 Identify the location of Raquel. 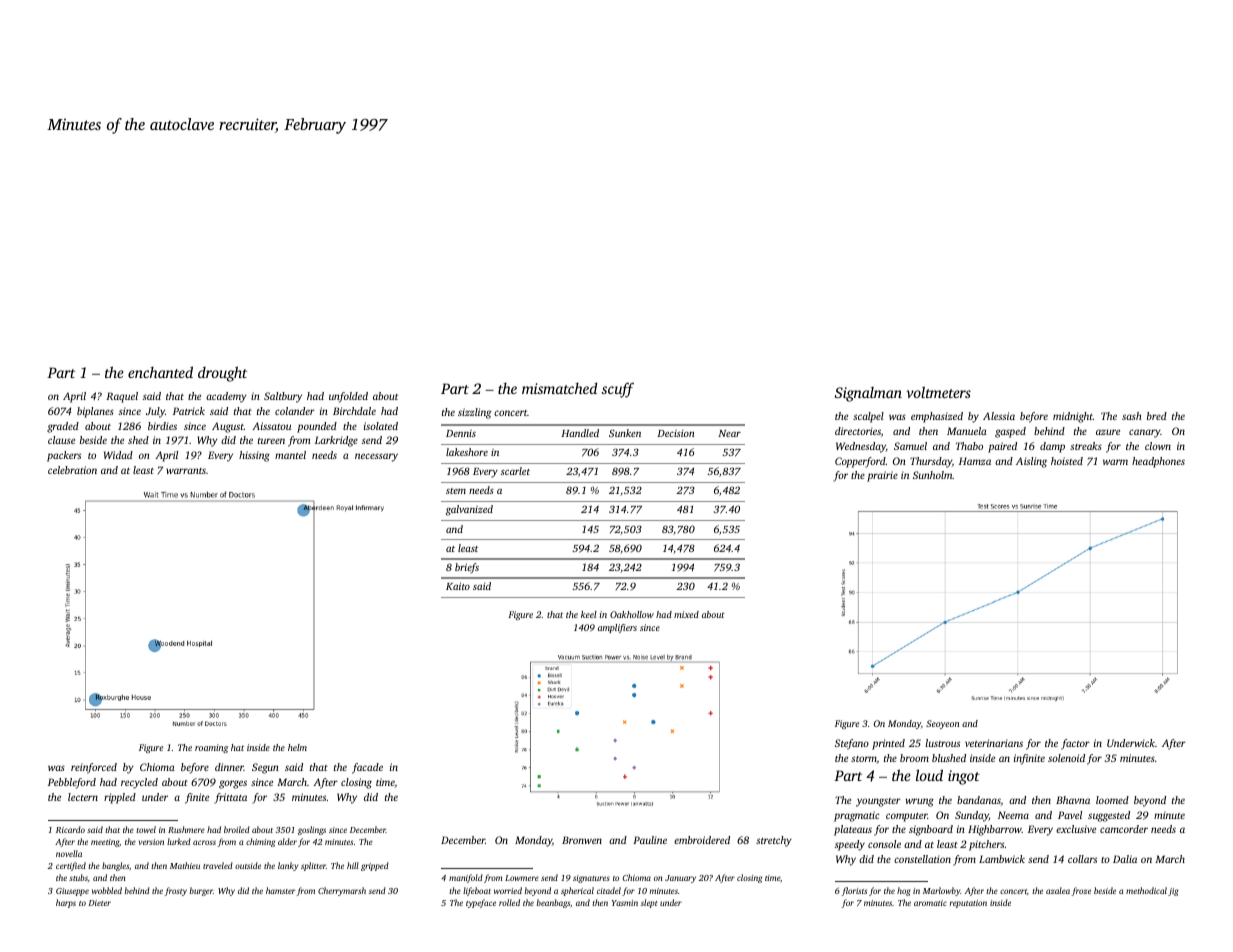
(122, 397).
